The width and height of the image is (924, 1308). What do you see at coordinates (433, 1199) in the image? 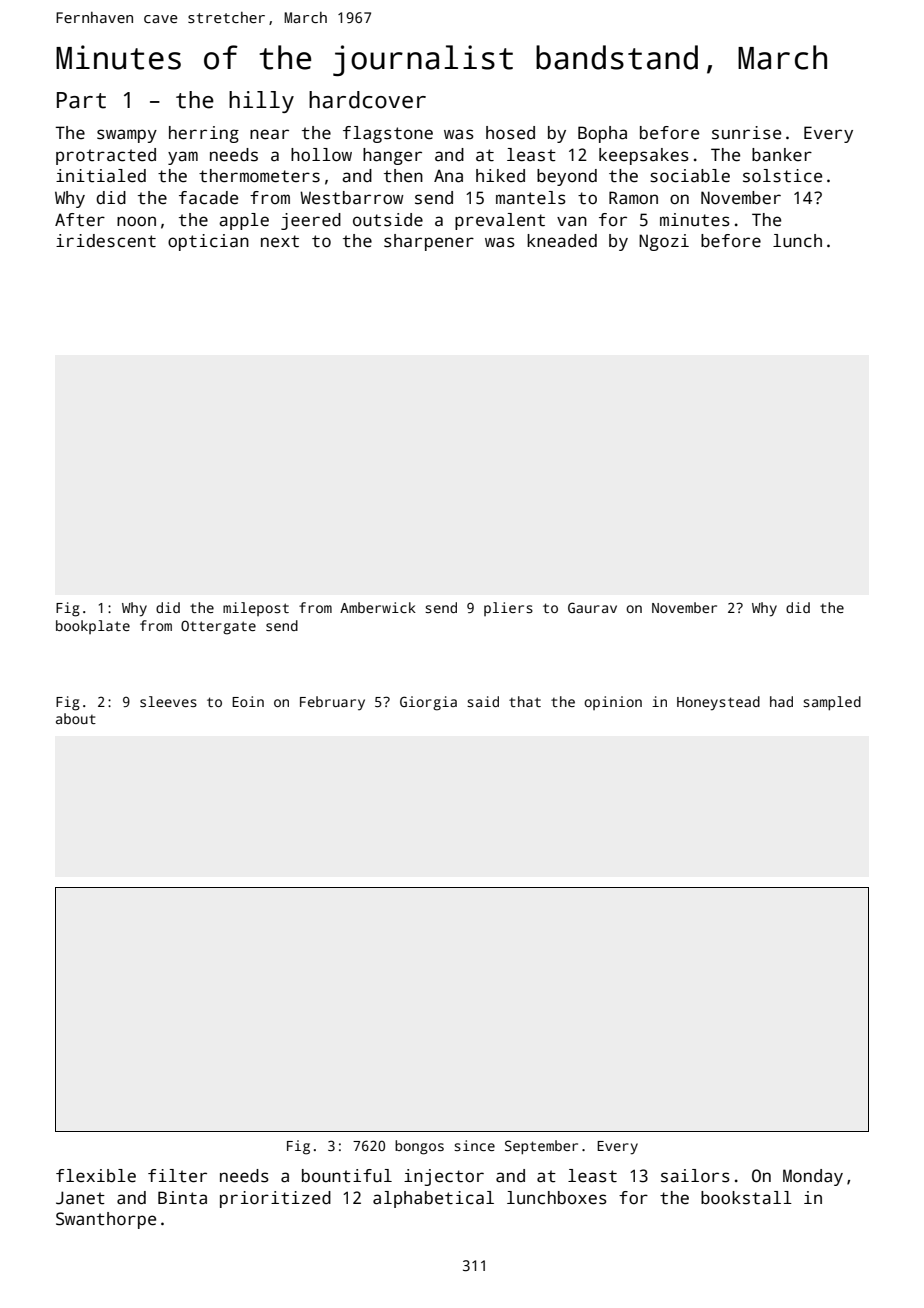
I see `alphabetical` at bounding box center [433, 1199].
